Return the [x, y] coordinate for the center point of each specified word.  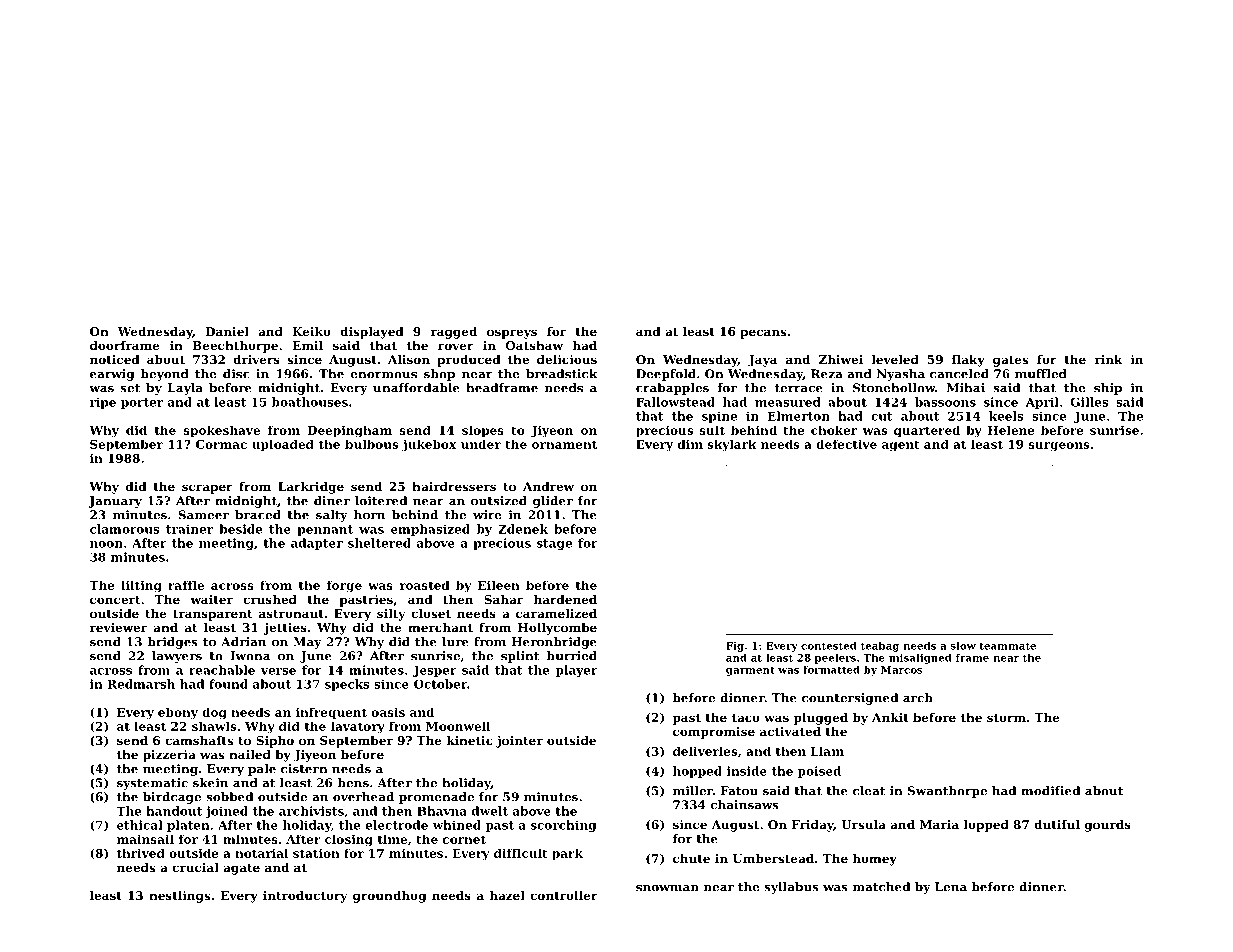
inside [747, 771]
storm [1006, 718]
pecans [763, 334]
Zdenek [523, 529]
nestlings [179, 897]
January [115, 502]
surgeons [1059, 447]
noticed [115, 359]
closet [431, 613]
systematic [152, 784]
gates [1010, 361]
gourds [1108, 826]
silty [391, 615]
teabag [880, 647]
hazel [507, 895]
